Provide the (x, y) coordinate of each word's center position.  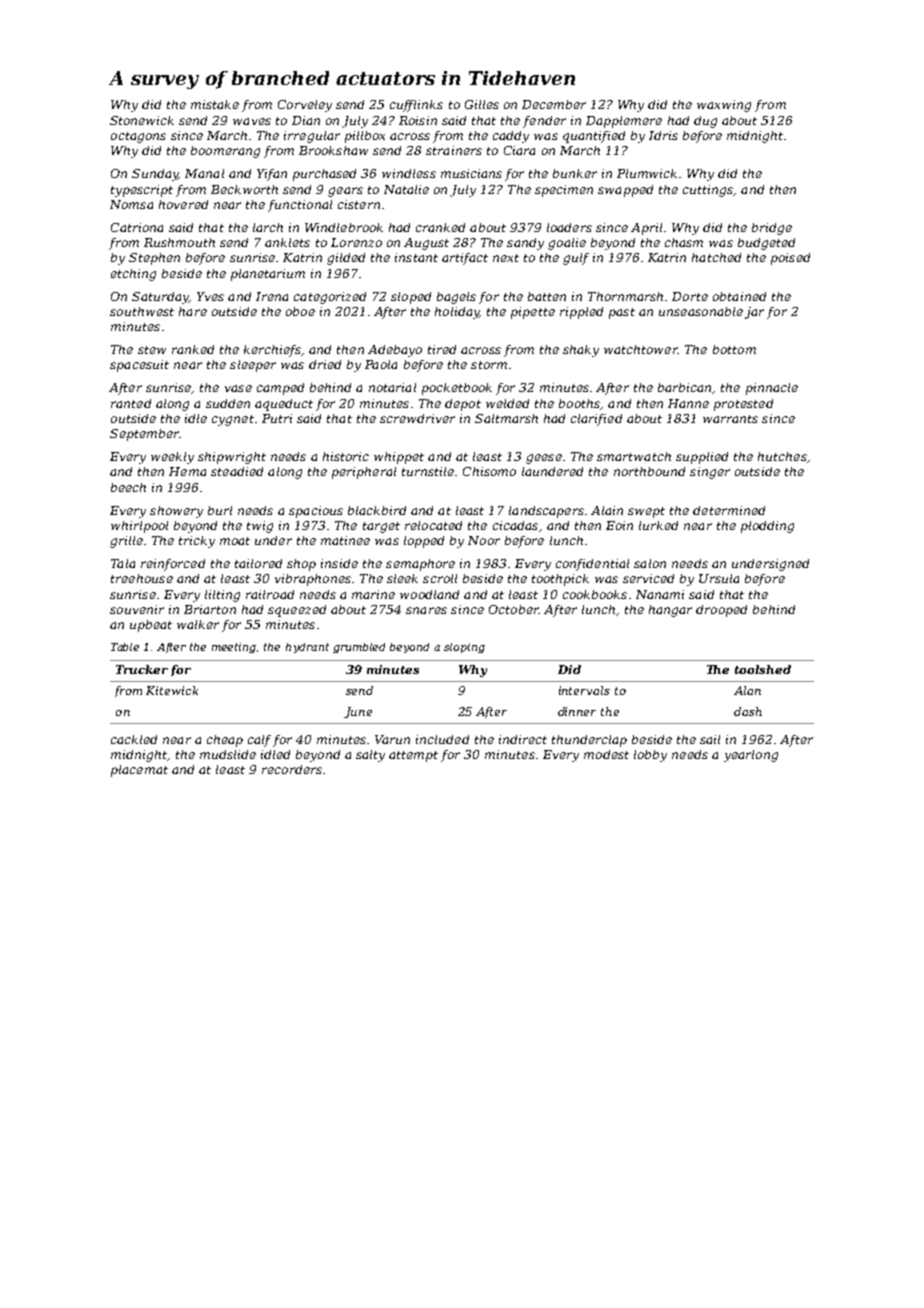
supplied (702, 458)
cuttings (708, 191)
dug (705, 122)
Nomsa (131, 204)
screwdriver (417, 418)
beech (128, 487)
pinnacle (772, 389)
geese (544, 459)
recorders (292, 769)
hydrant (307, 648)
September (144, 435)
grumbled (359, 648)
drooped (721, 611)
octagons (138, 137)
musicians (471, 173)
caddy (511, 137)
